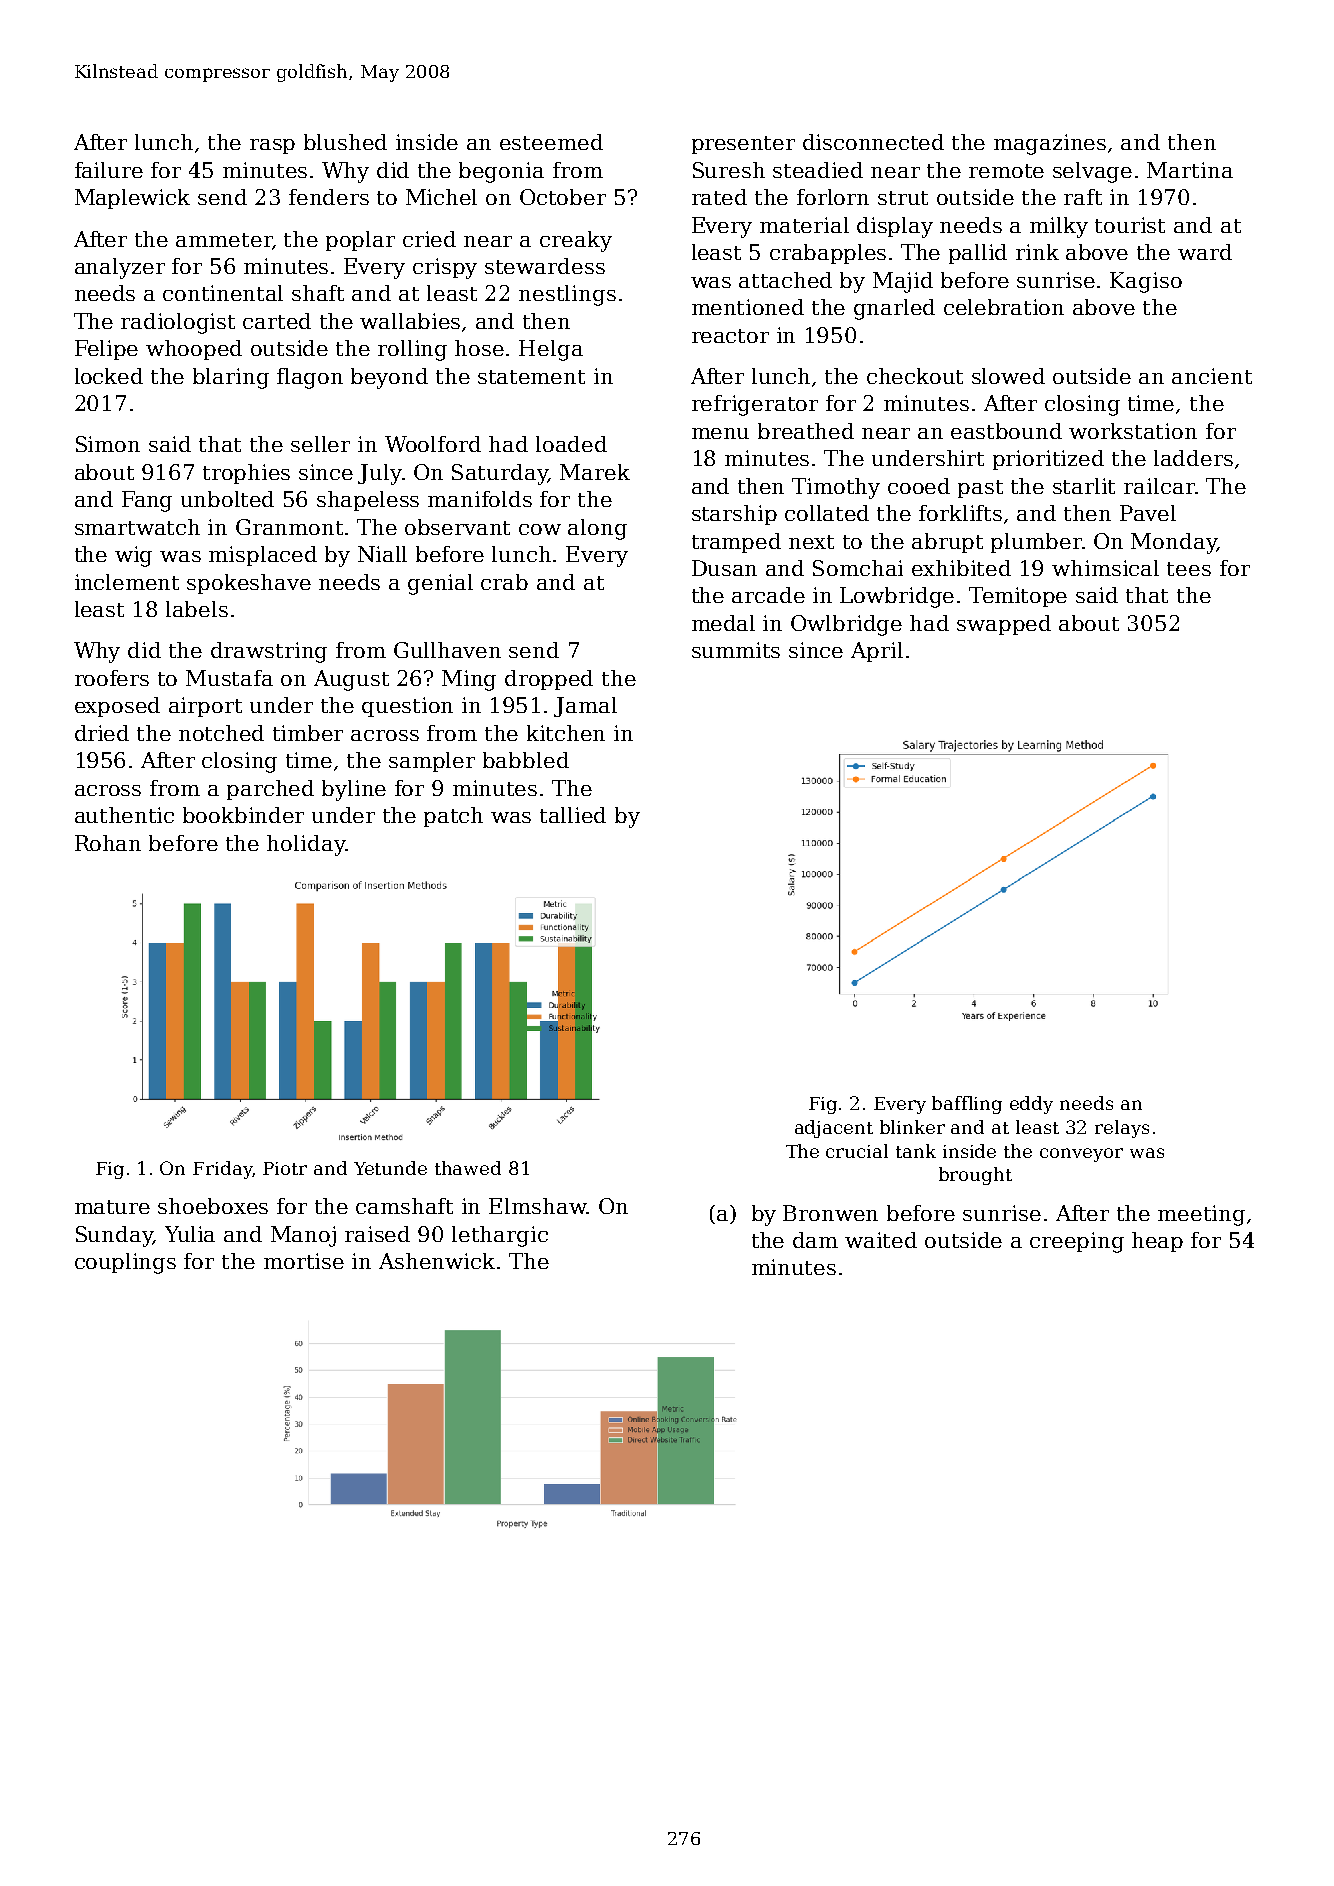 The height and width of the document is (1886, 1334). Describe the element at coordinates (410, 321) in the document. I see `wallabies` at that location.
